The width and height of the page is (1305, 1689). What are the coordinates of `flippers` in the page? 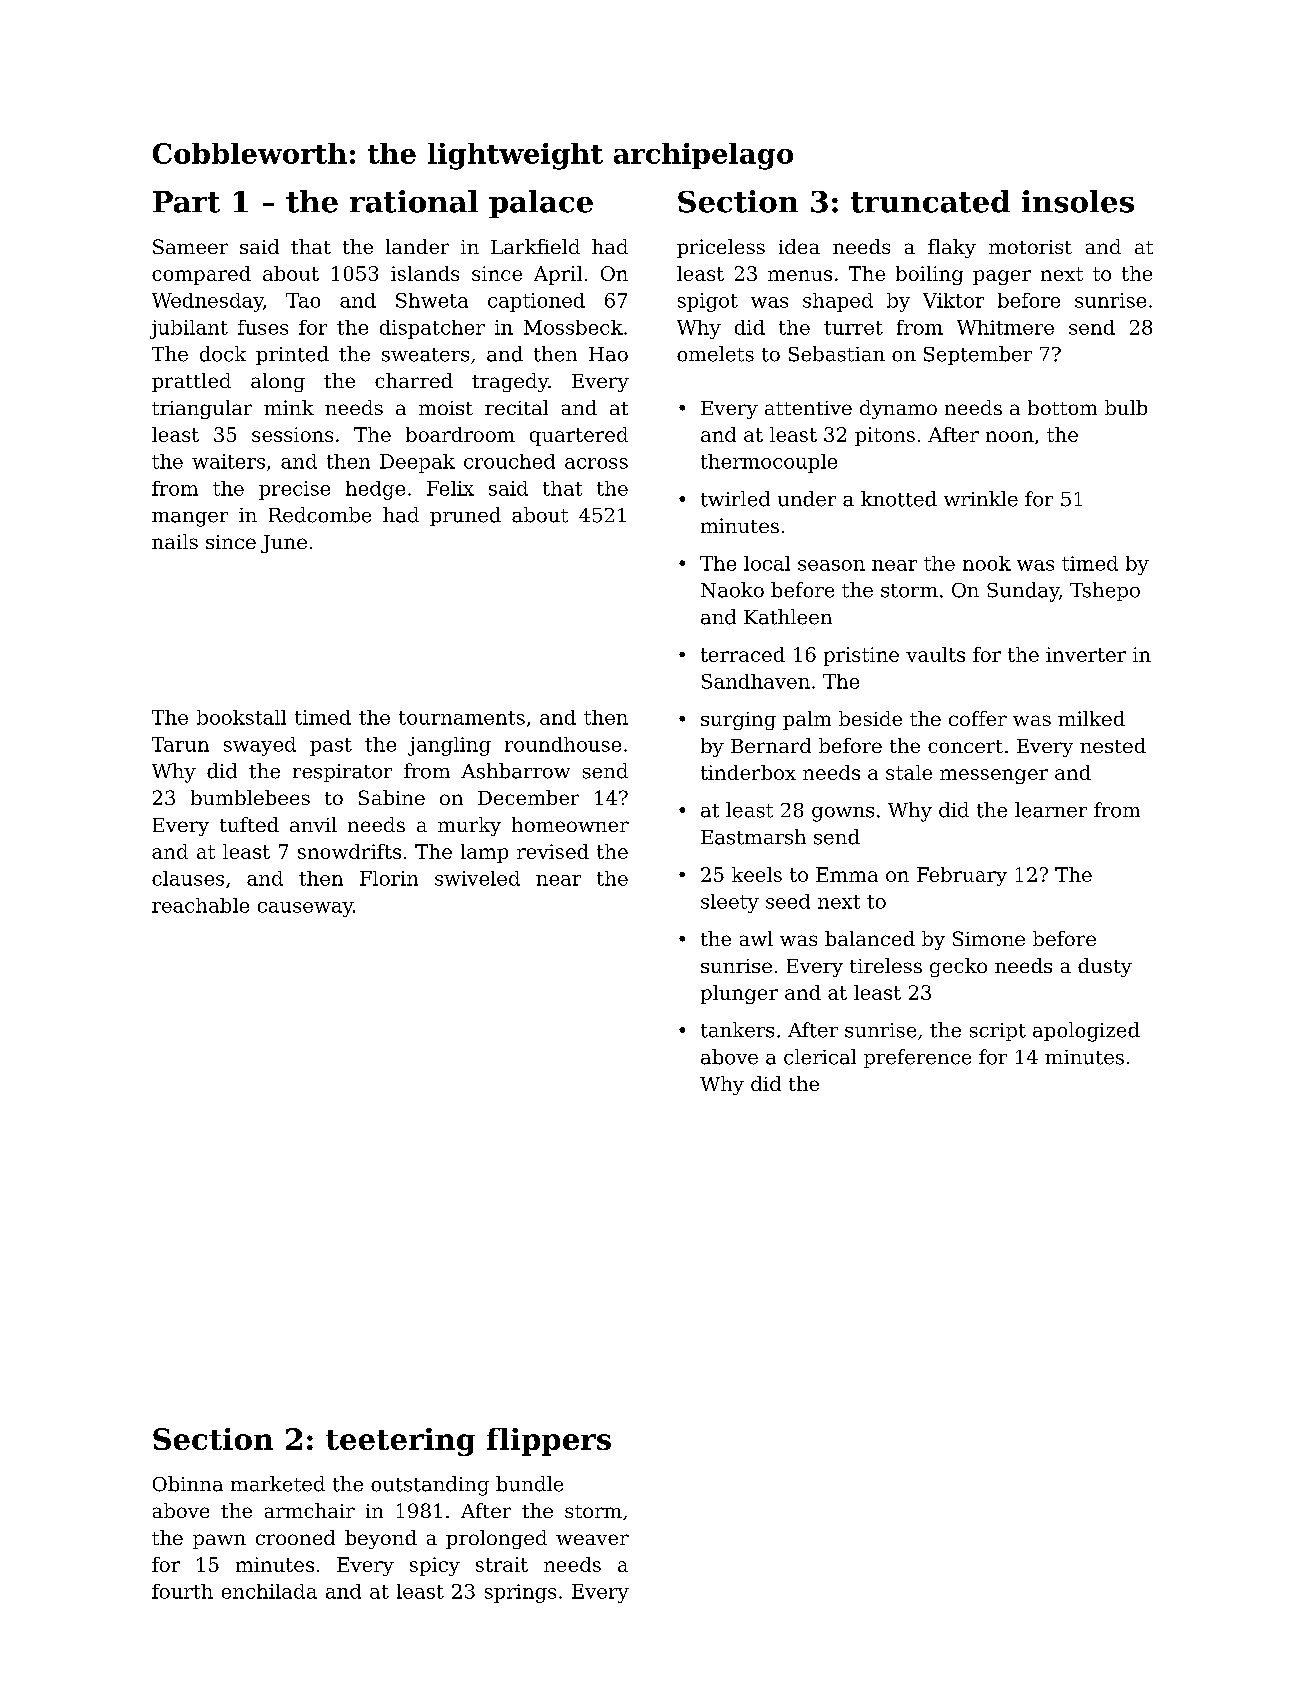 It's located at (549, 1442).
